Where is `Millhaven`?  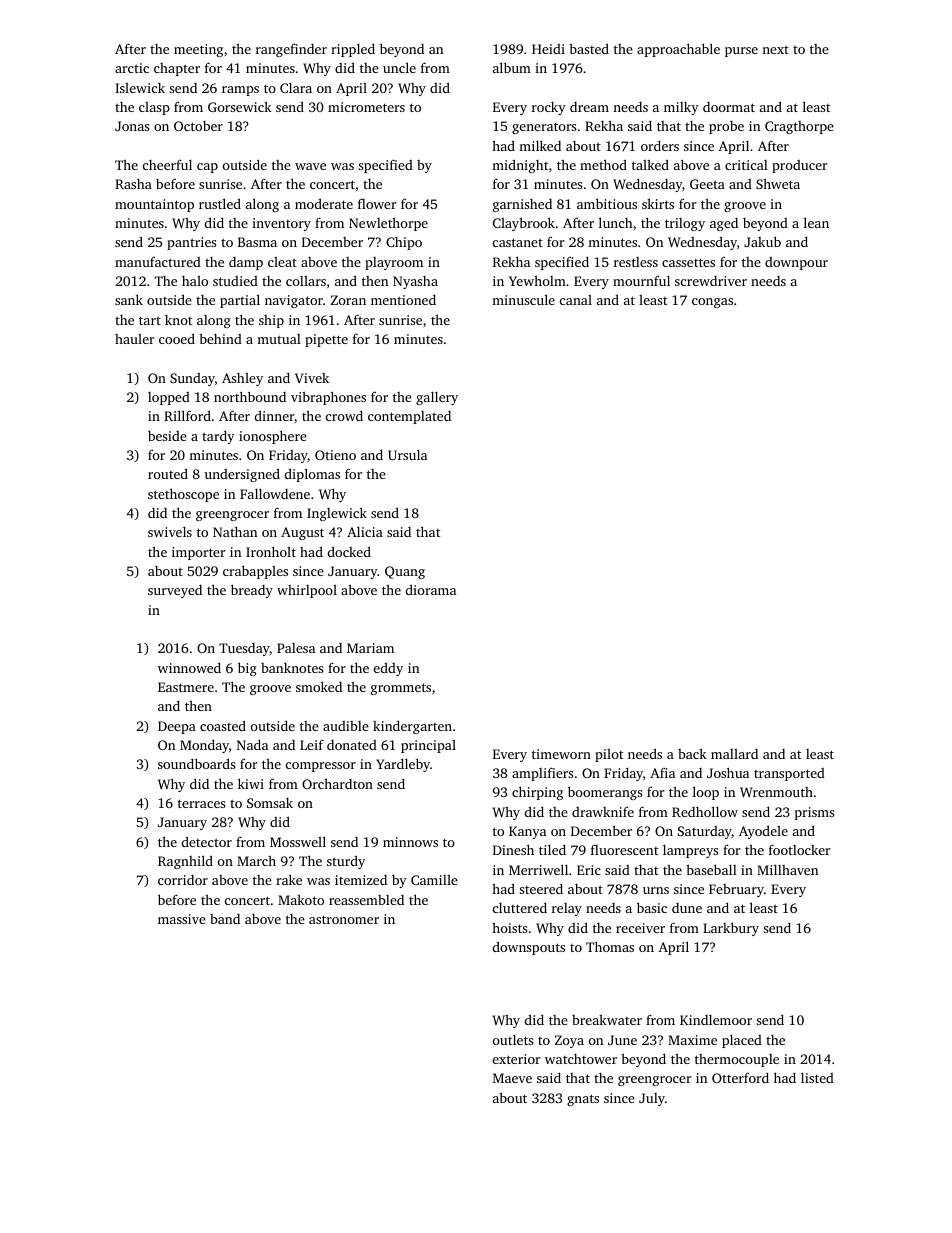 Millhaven is located at coordinates (787, 869).
